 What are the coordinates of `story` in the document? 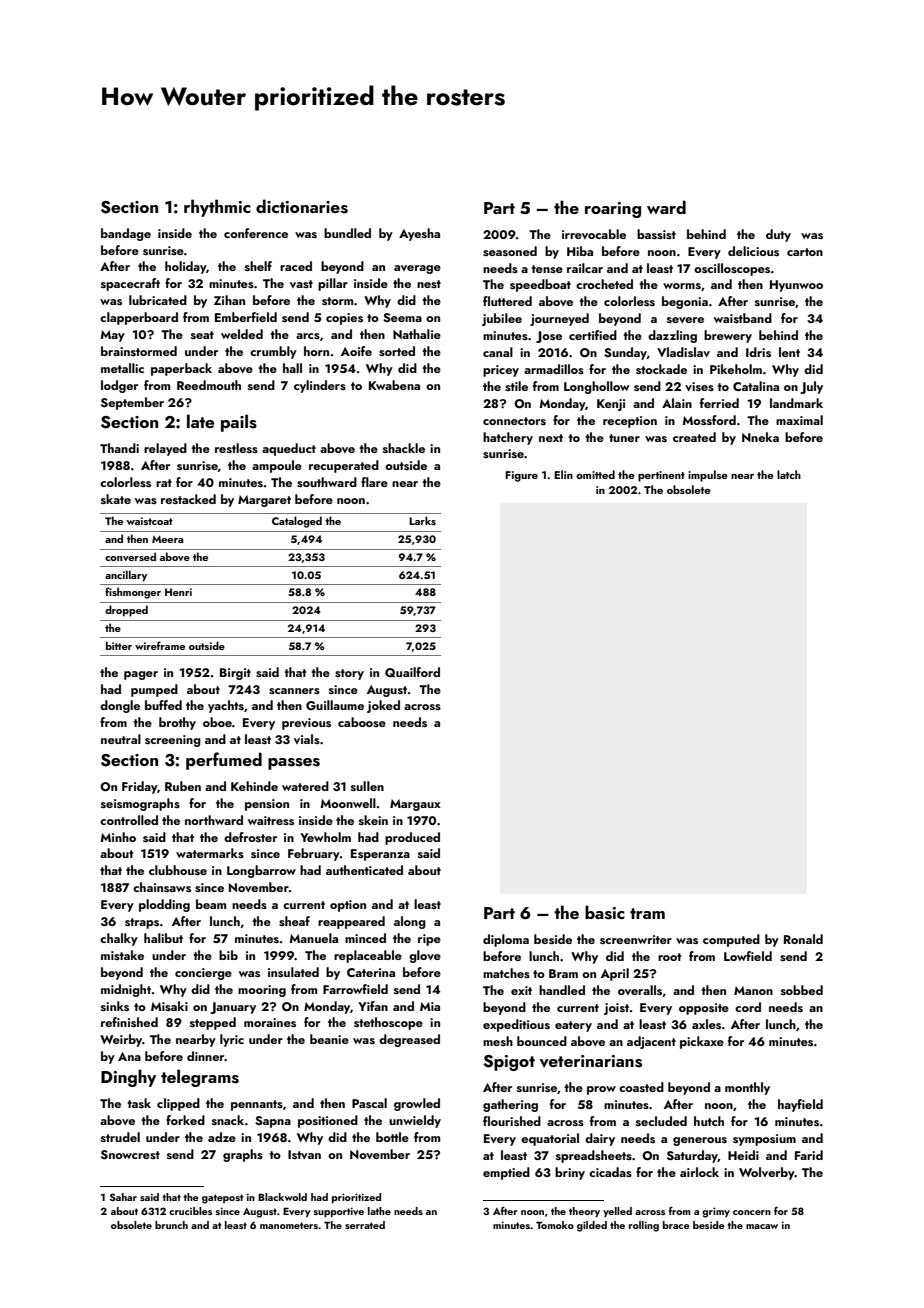 It's located at (349, 674).
